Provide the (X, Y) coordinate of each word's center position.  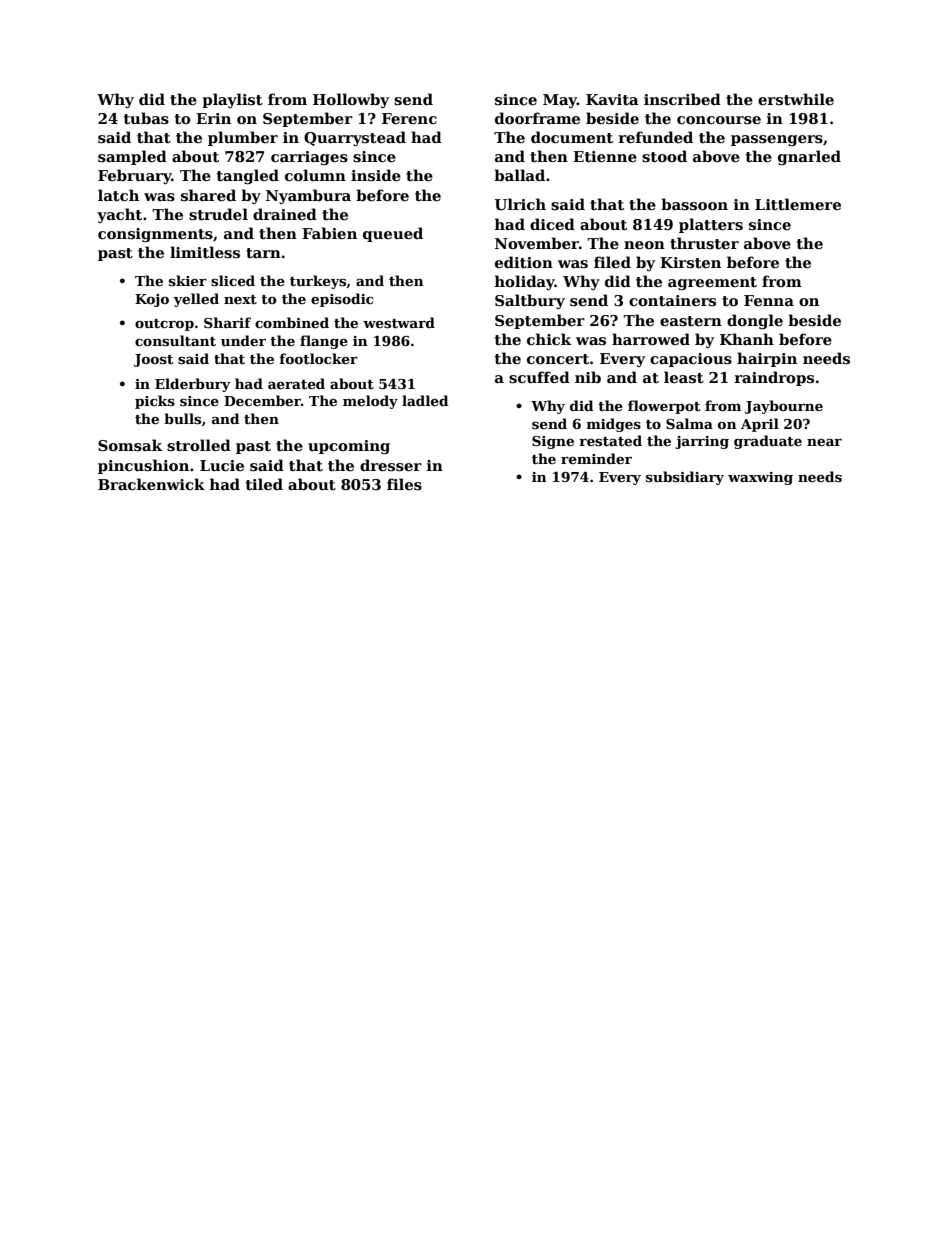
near (824, 442)
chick (549, 339)
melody (370, 402)
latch (118, 195)
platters (711, 225)
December (262, 400)
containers (672, 300)
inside (376, 175)
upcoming (349, 447)
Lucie (222, 465)
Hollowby (351, 100)
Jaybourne (784, 407)
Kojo (152, 300)
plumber (243, 138)
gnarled (809, 157)
